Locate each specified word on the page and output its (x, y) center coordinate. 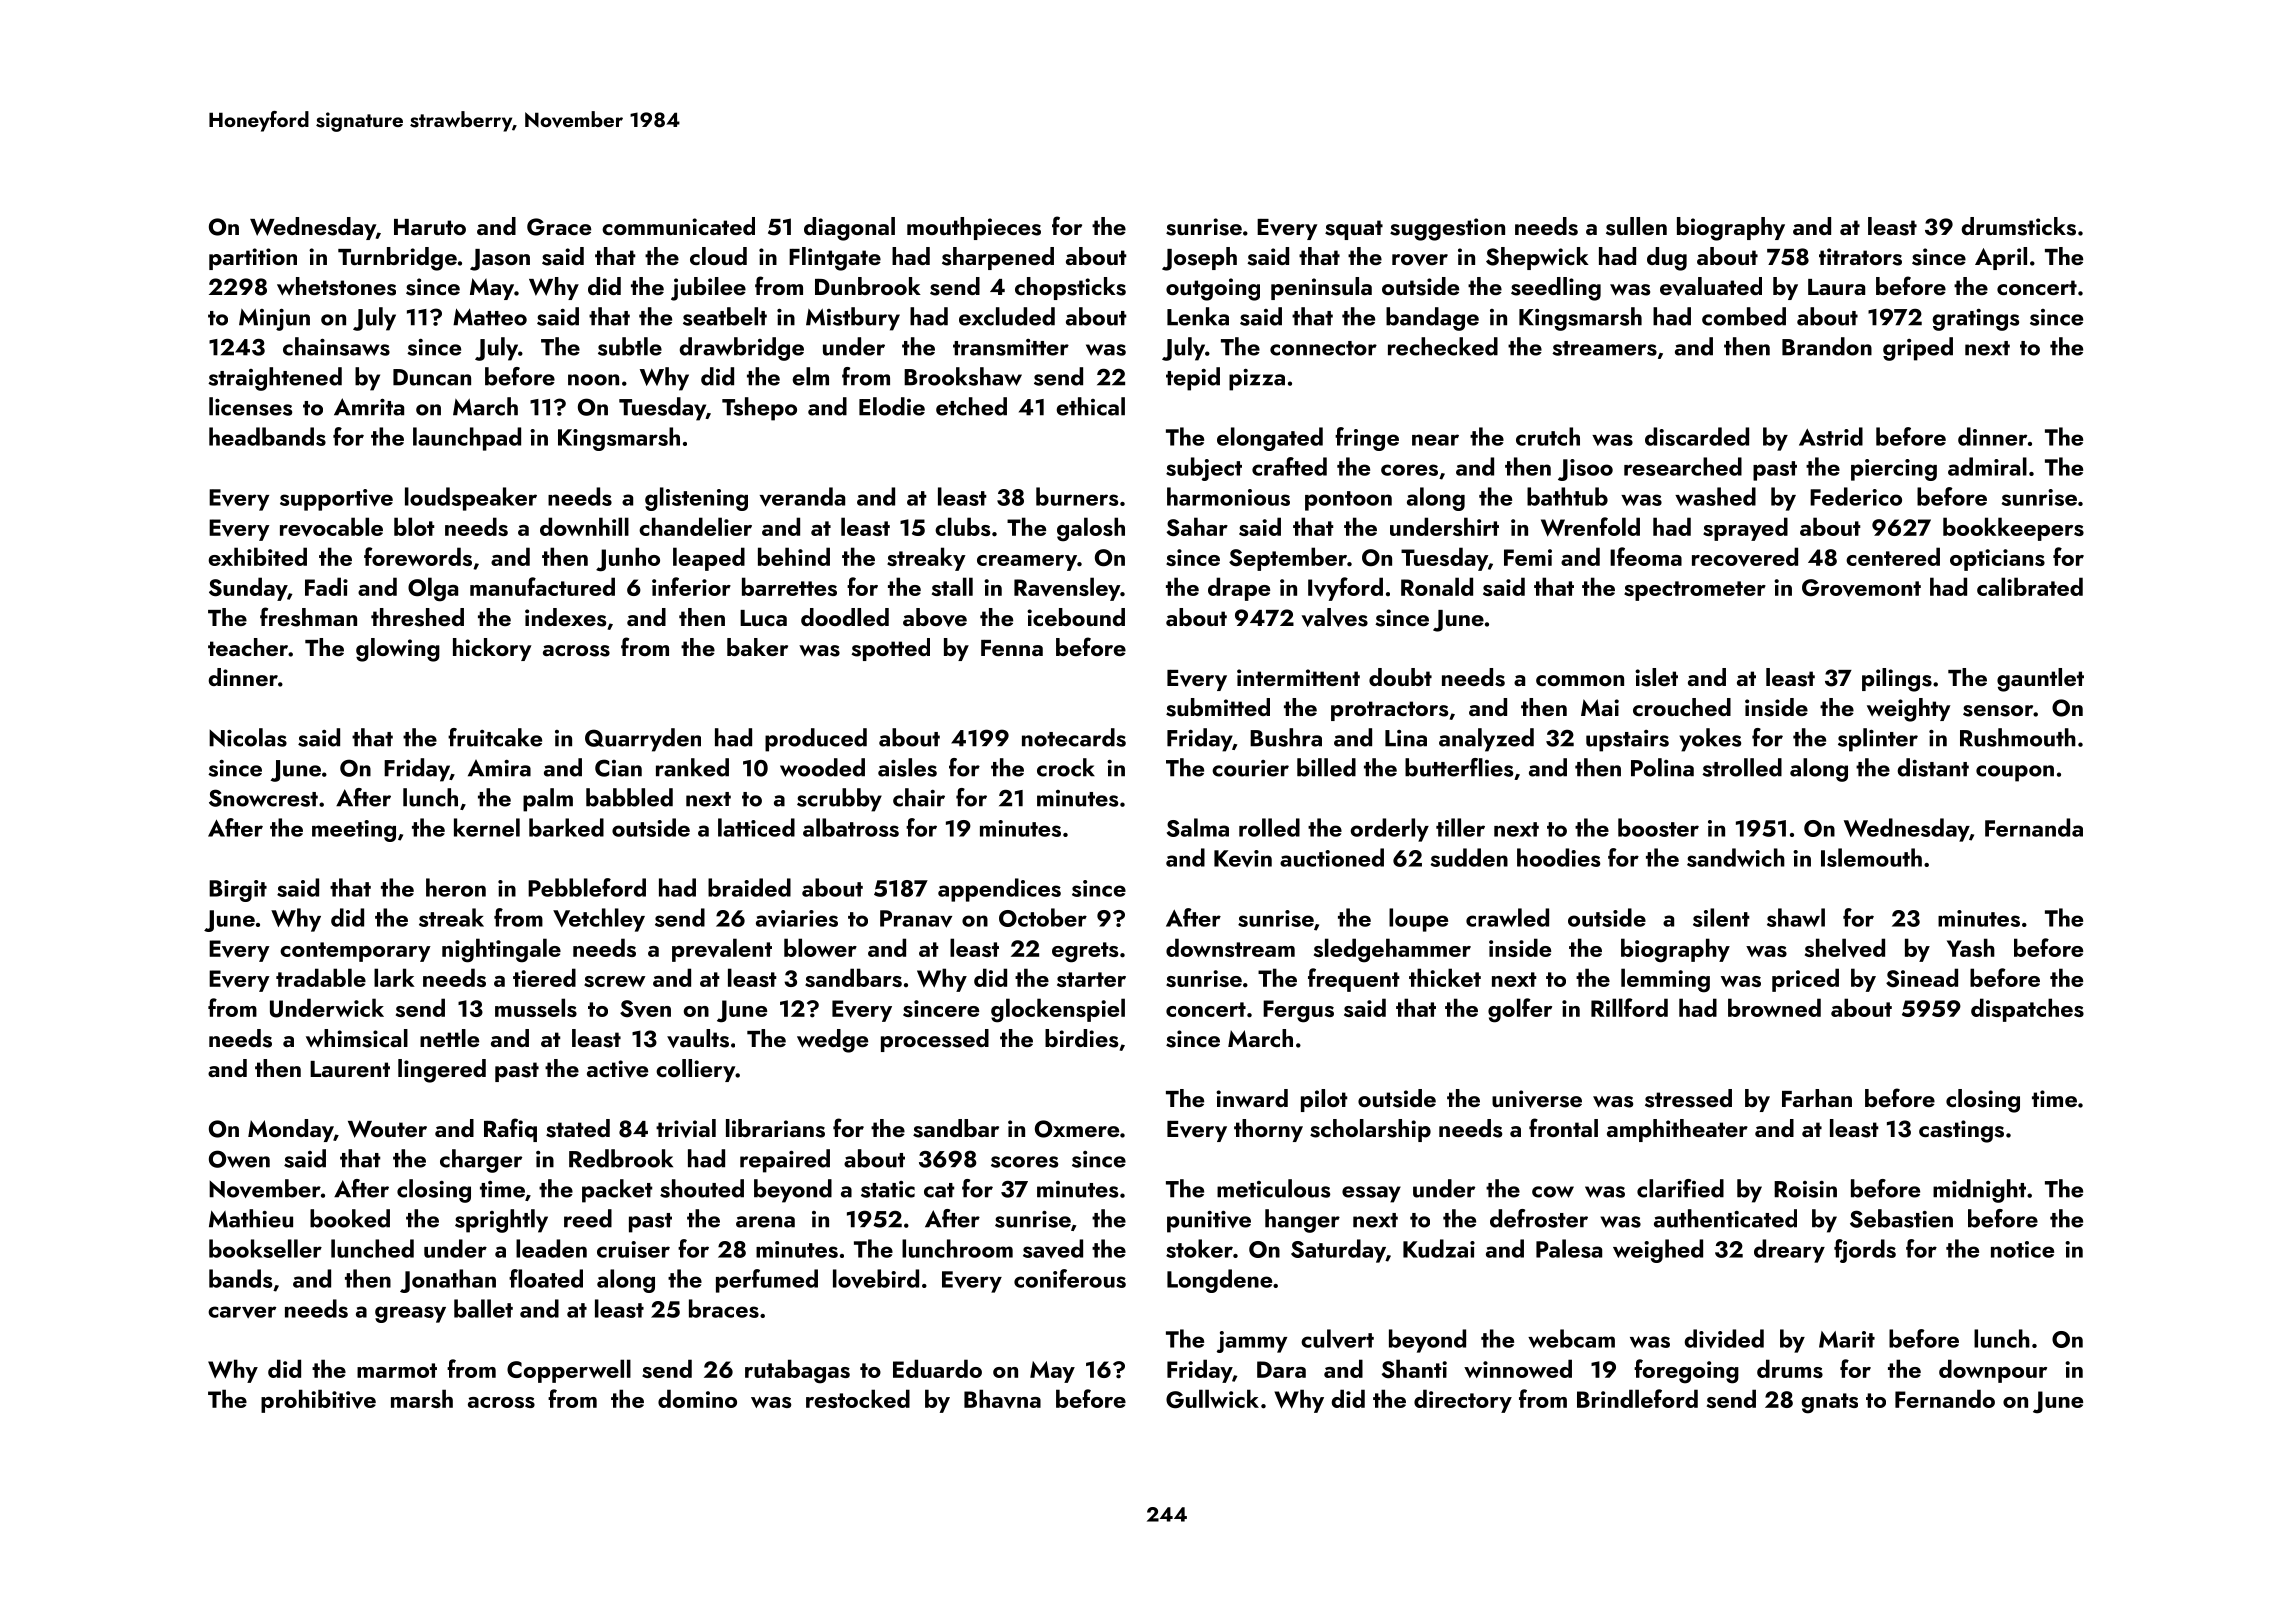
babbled (629, 797)
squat (1354, 230)
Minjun (274, 320)
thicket (1445, 977)
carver (242, 1312)
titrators (1860, 257)
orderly (1390, 830)
